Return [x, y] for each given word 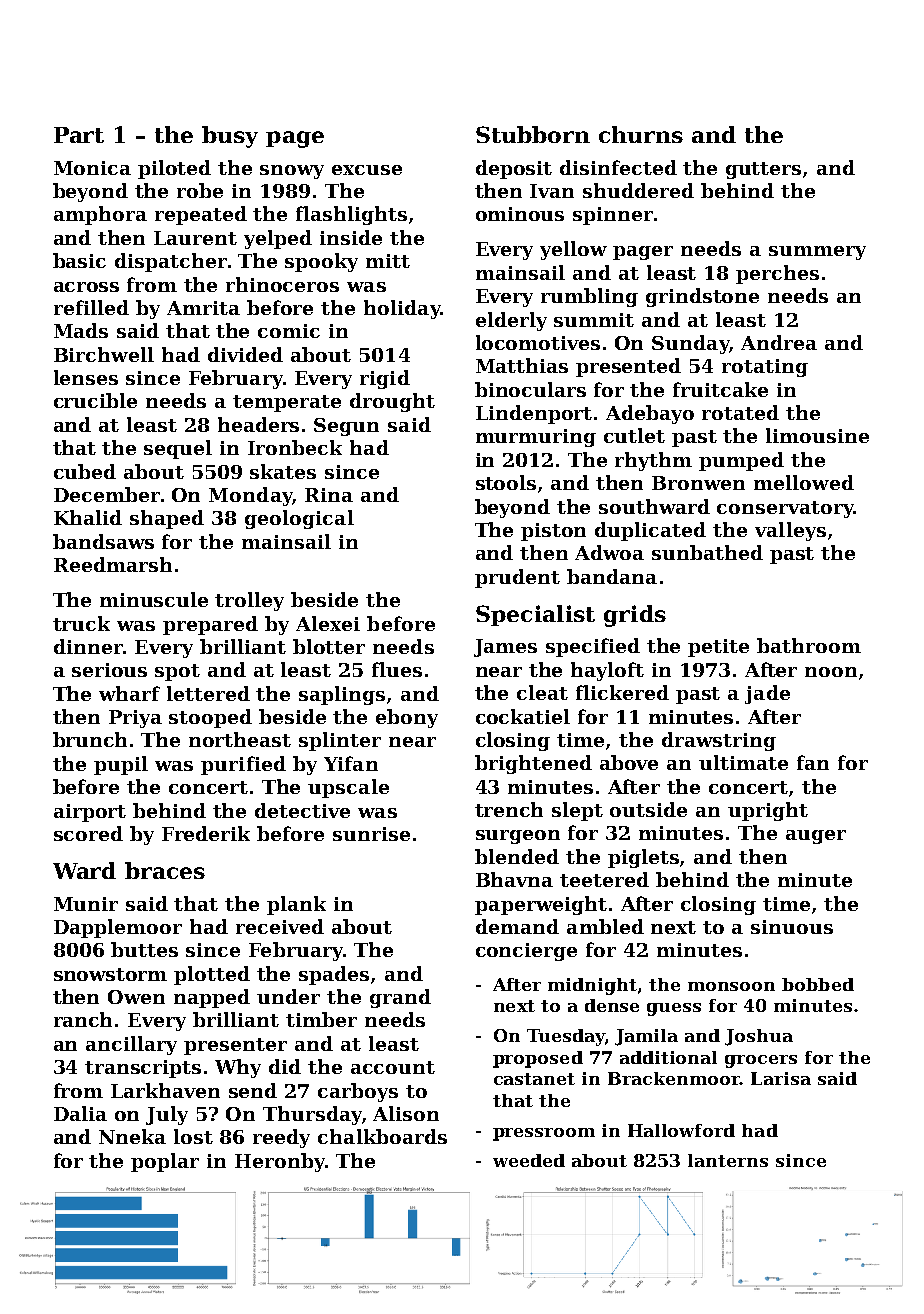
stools [506, 482]
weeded [529, 1160]
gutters [763, 170]
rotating [765, 368]
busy [230, 137]
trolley [249, 601]
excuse [367, 170]
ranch [83, 1019]
